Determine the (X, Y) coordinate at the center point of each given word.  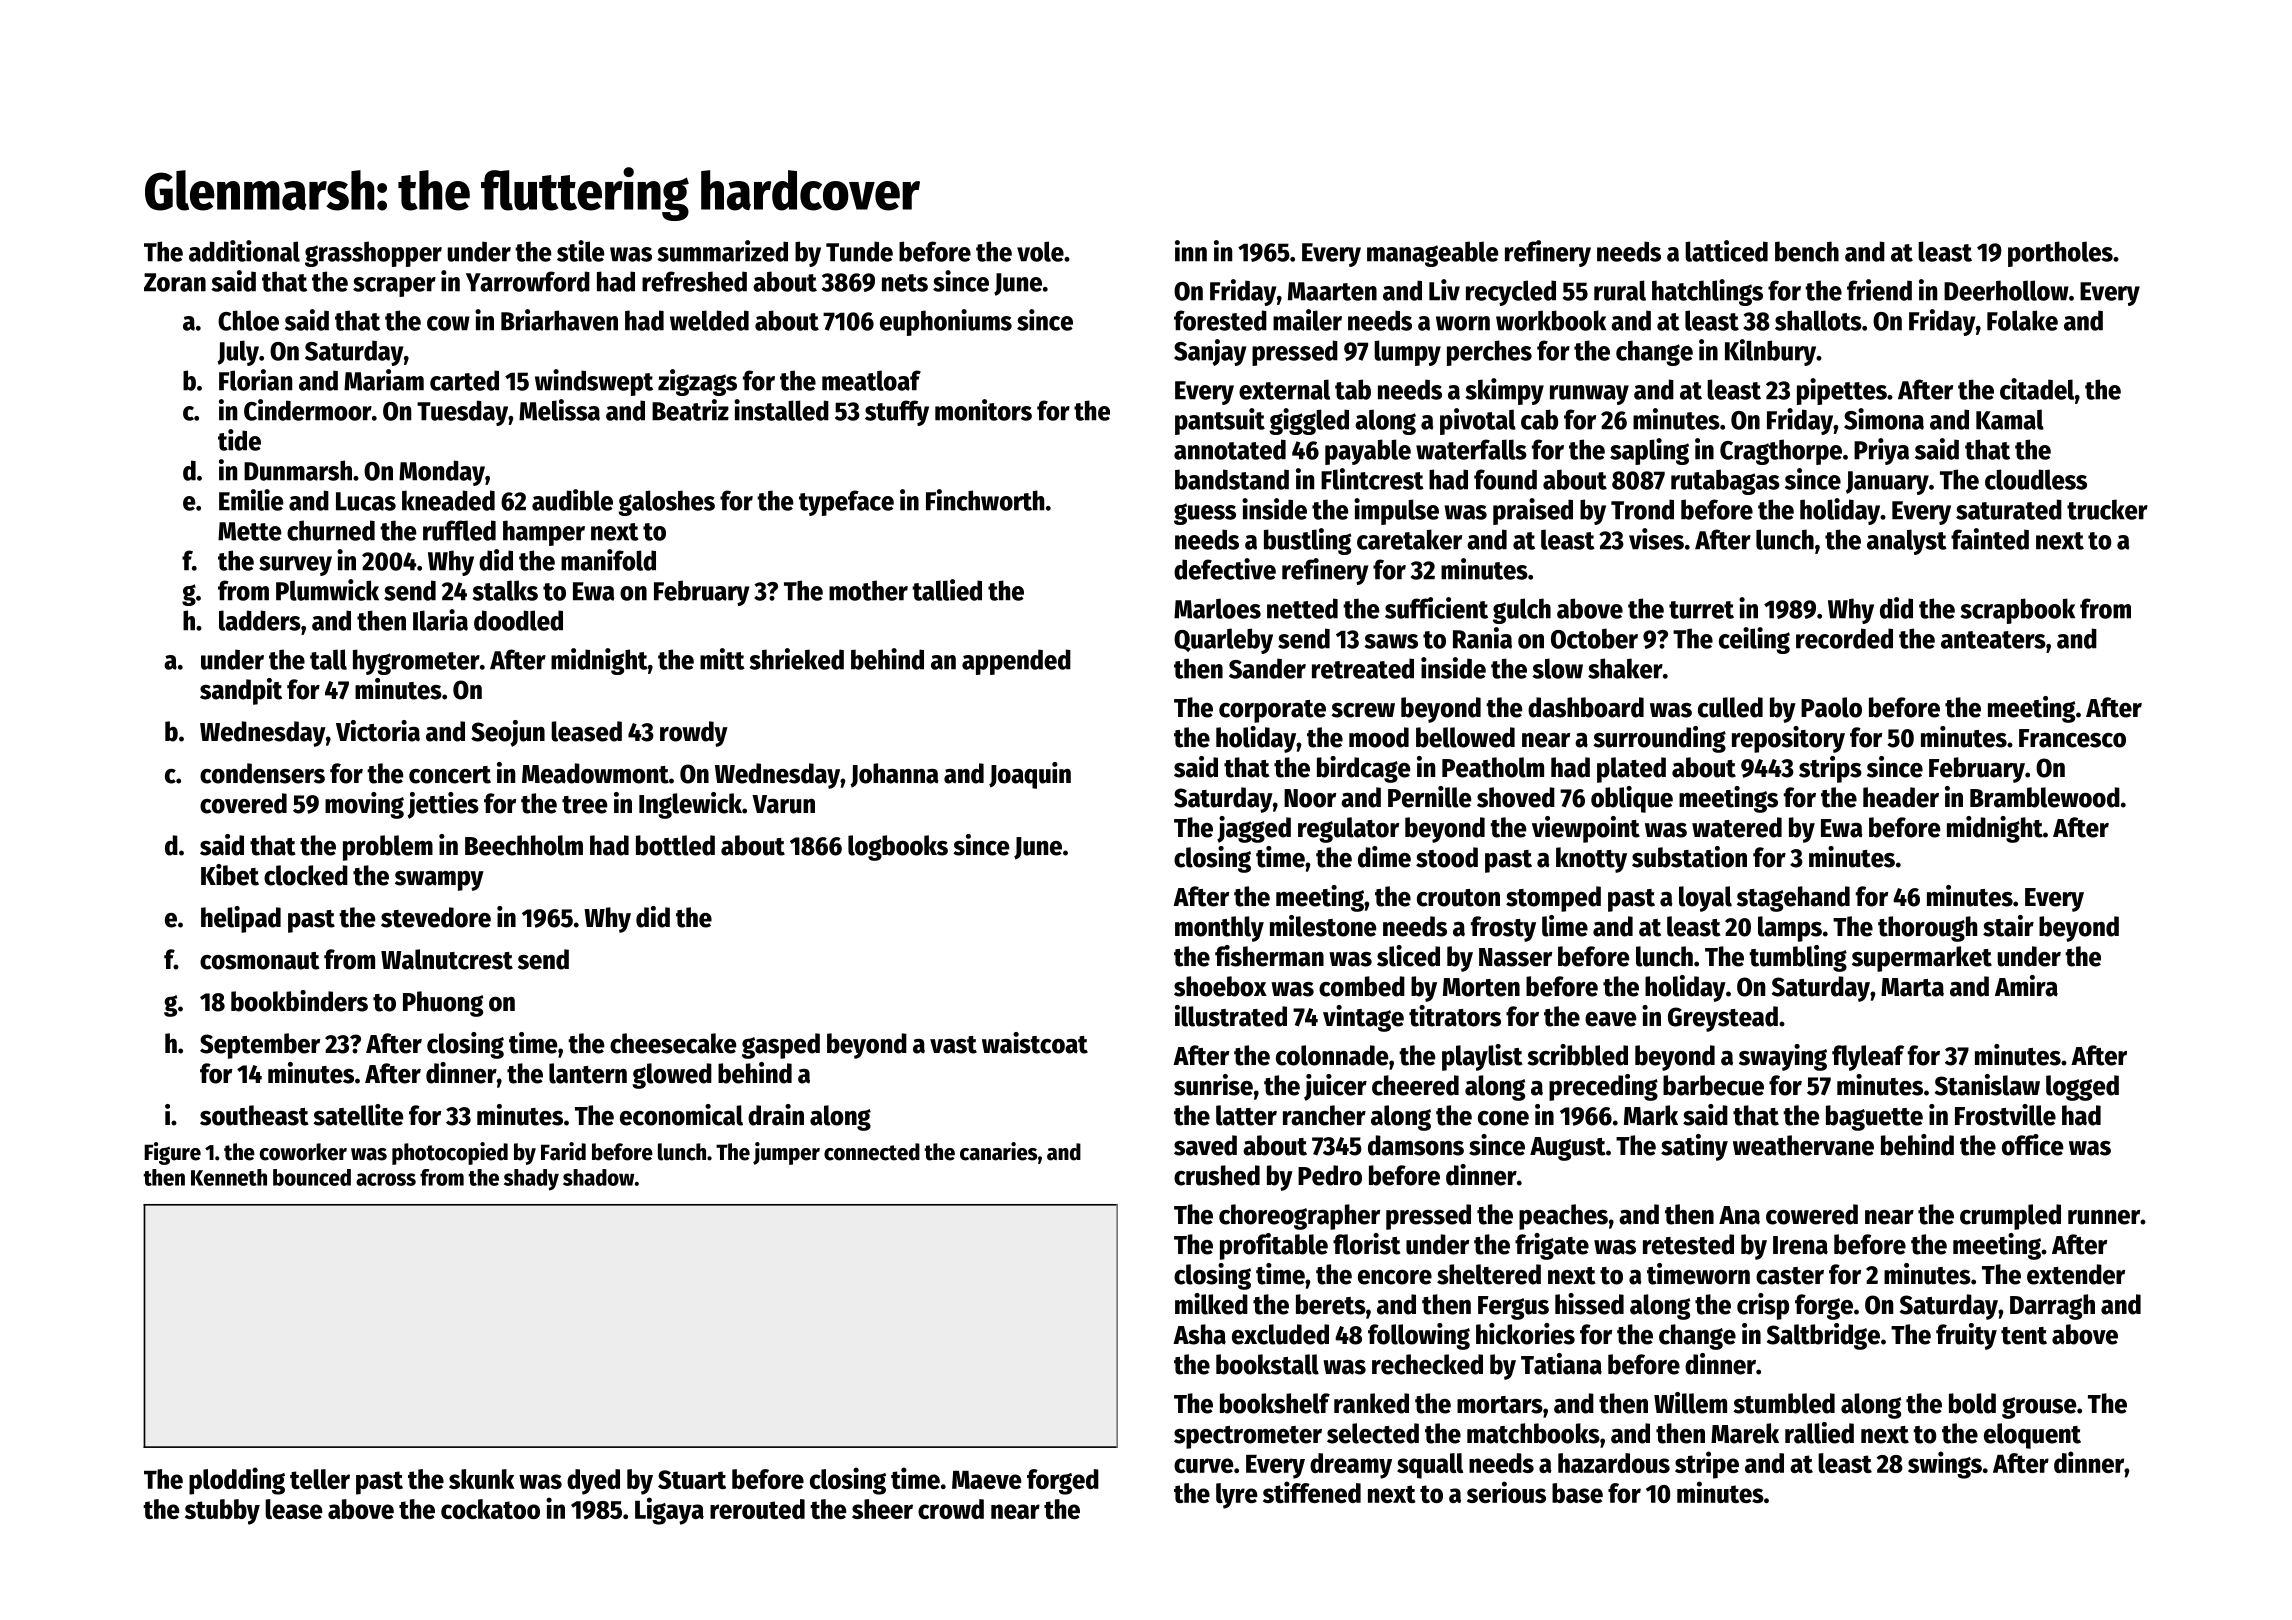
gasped (781, 1046)
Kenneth (229, 1177)
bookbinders (299, 1001)
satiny (1694, 1147)
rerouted (757, 1509)
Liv (1444, 290)
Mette (250, 531)
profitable (1274, 1246)
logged (2082, 1088)
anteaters (1993, 640)
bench (1807, 251)
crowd (951, 1509)
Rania (1482, 638)
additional (244, 251)
